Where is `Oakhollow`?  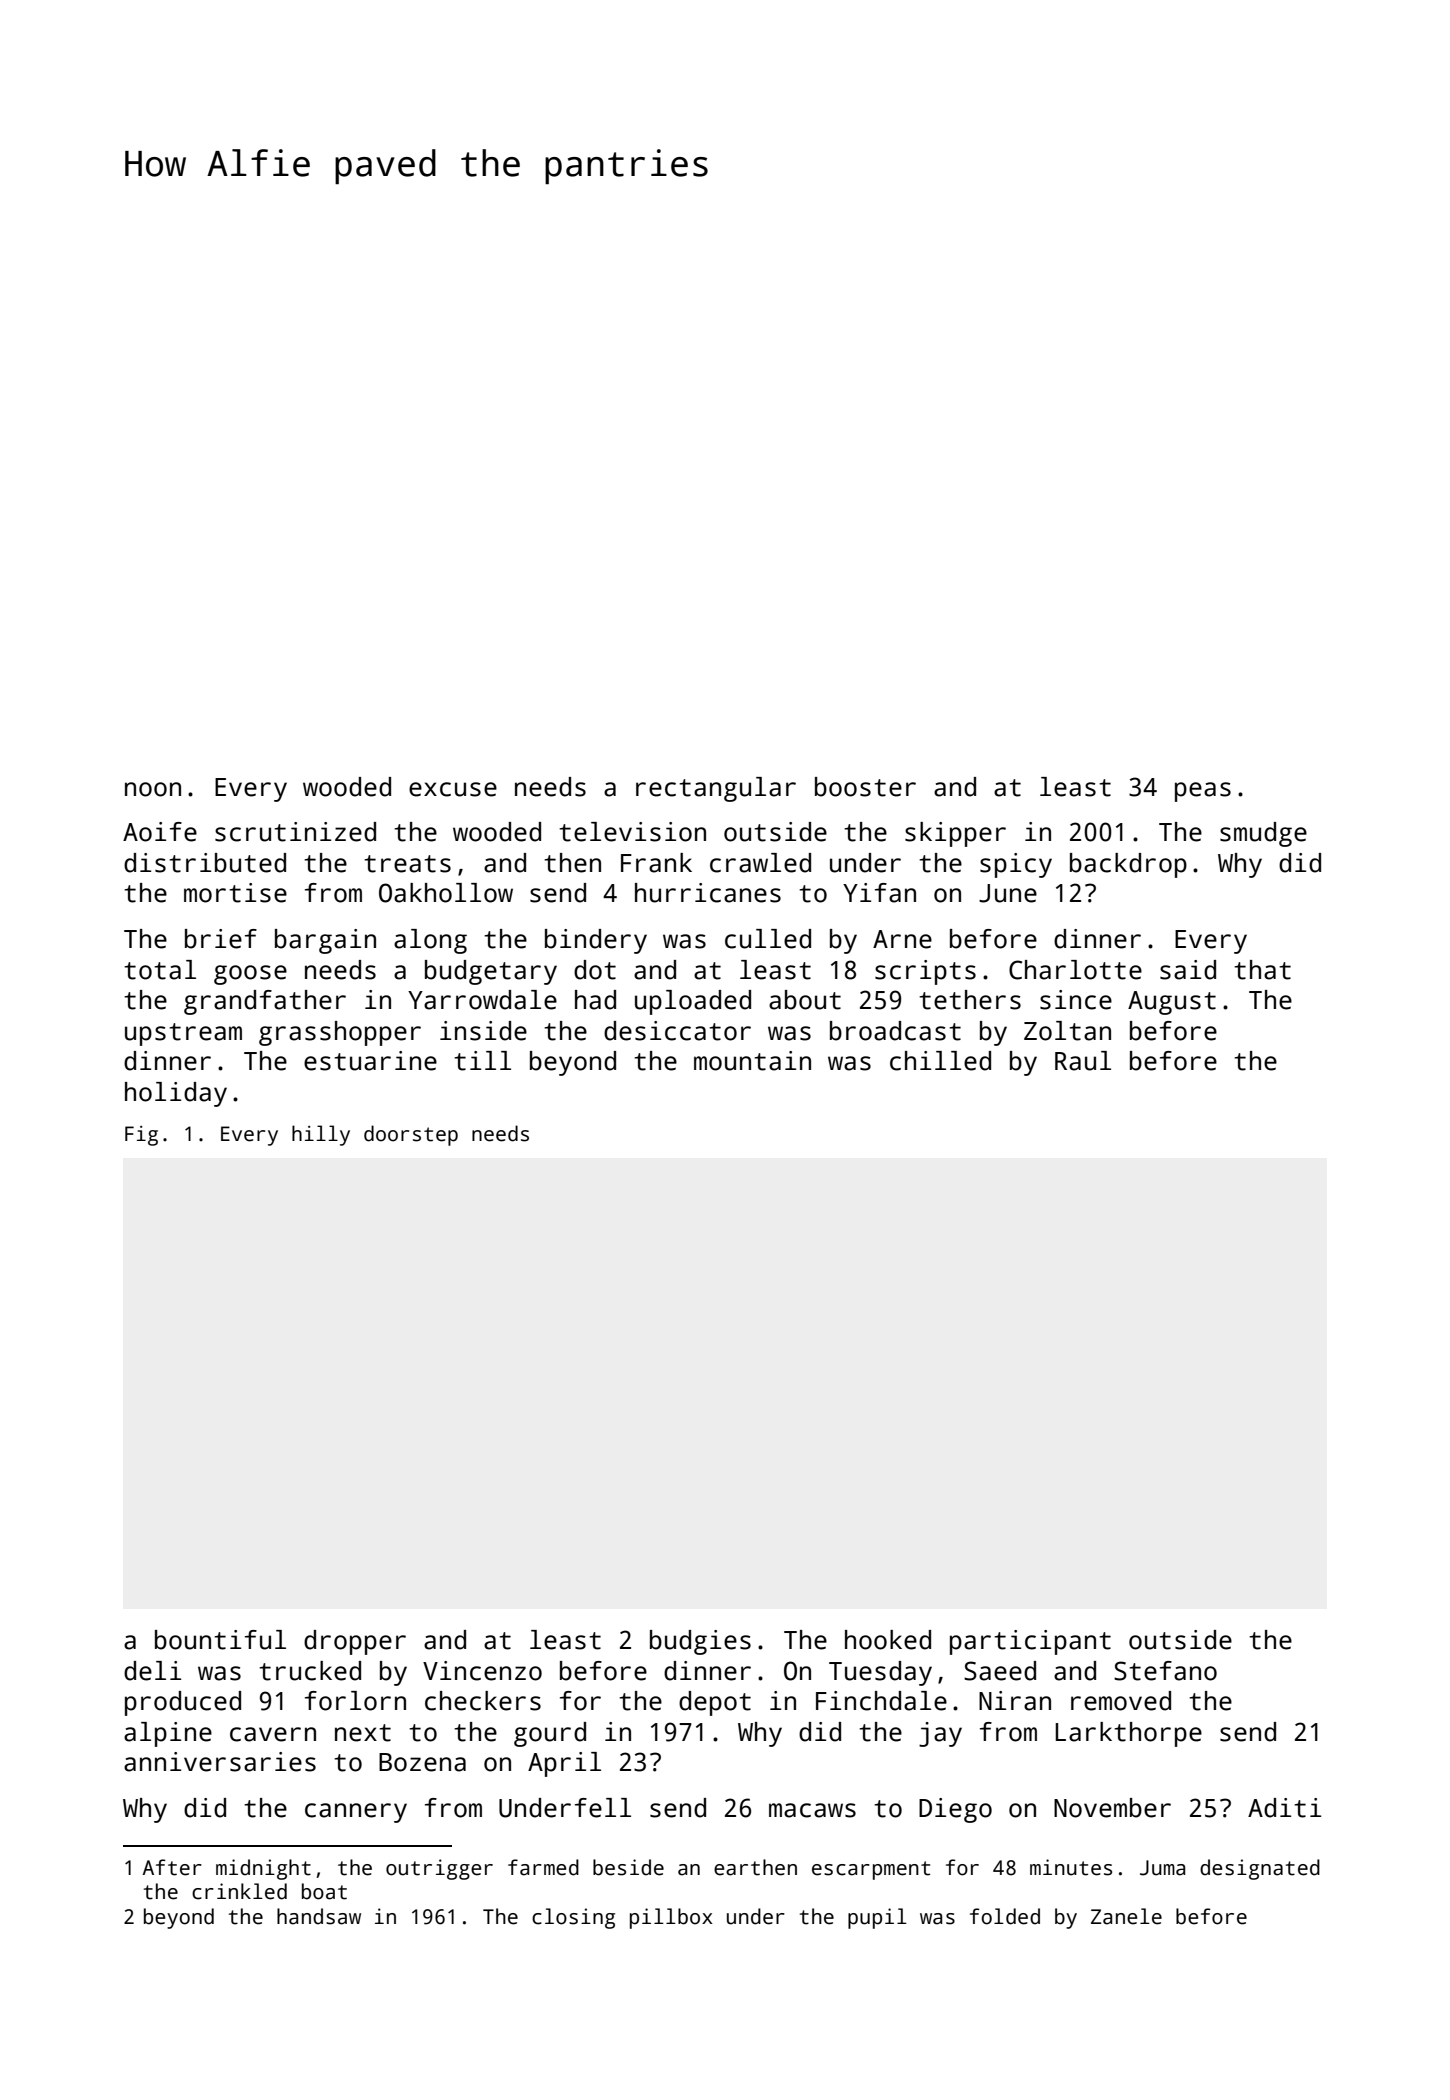
Oakhollow is located at coordinates (446, 893).
